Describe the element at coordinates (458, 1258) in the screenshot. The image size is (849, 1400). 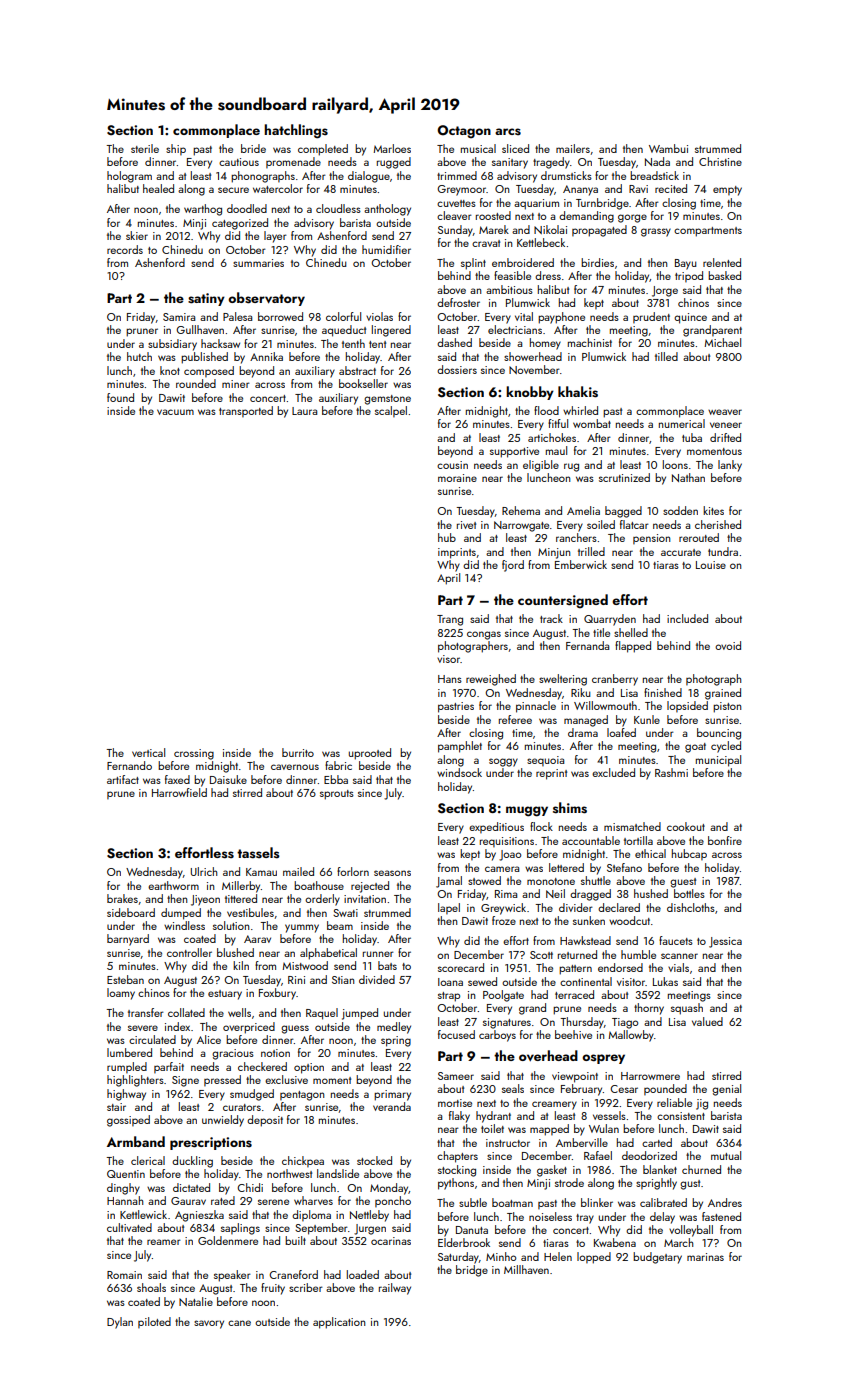
I see `Saturday` at that location.
